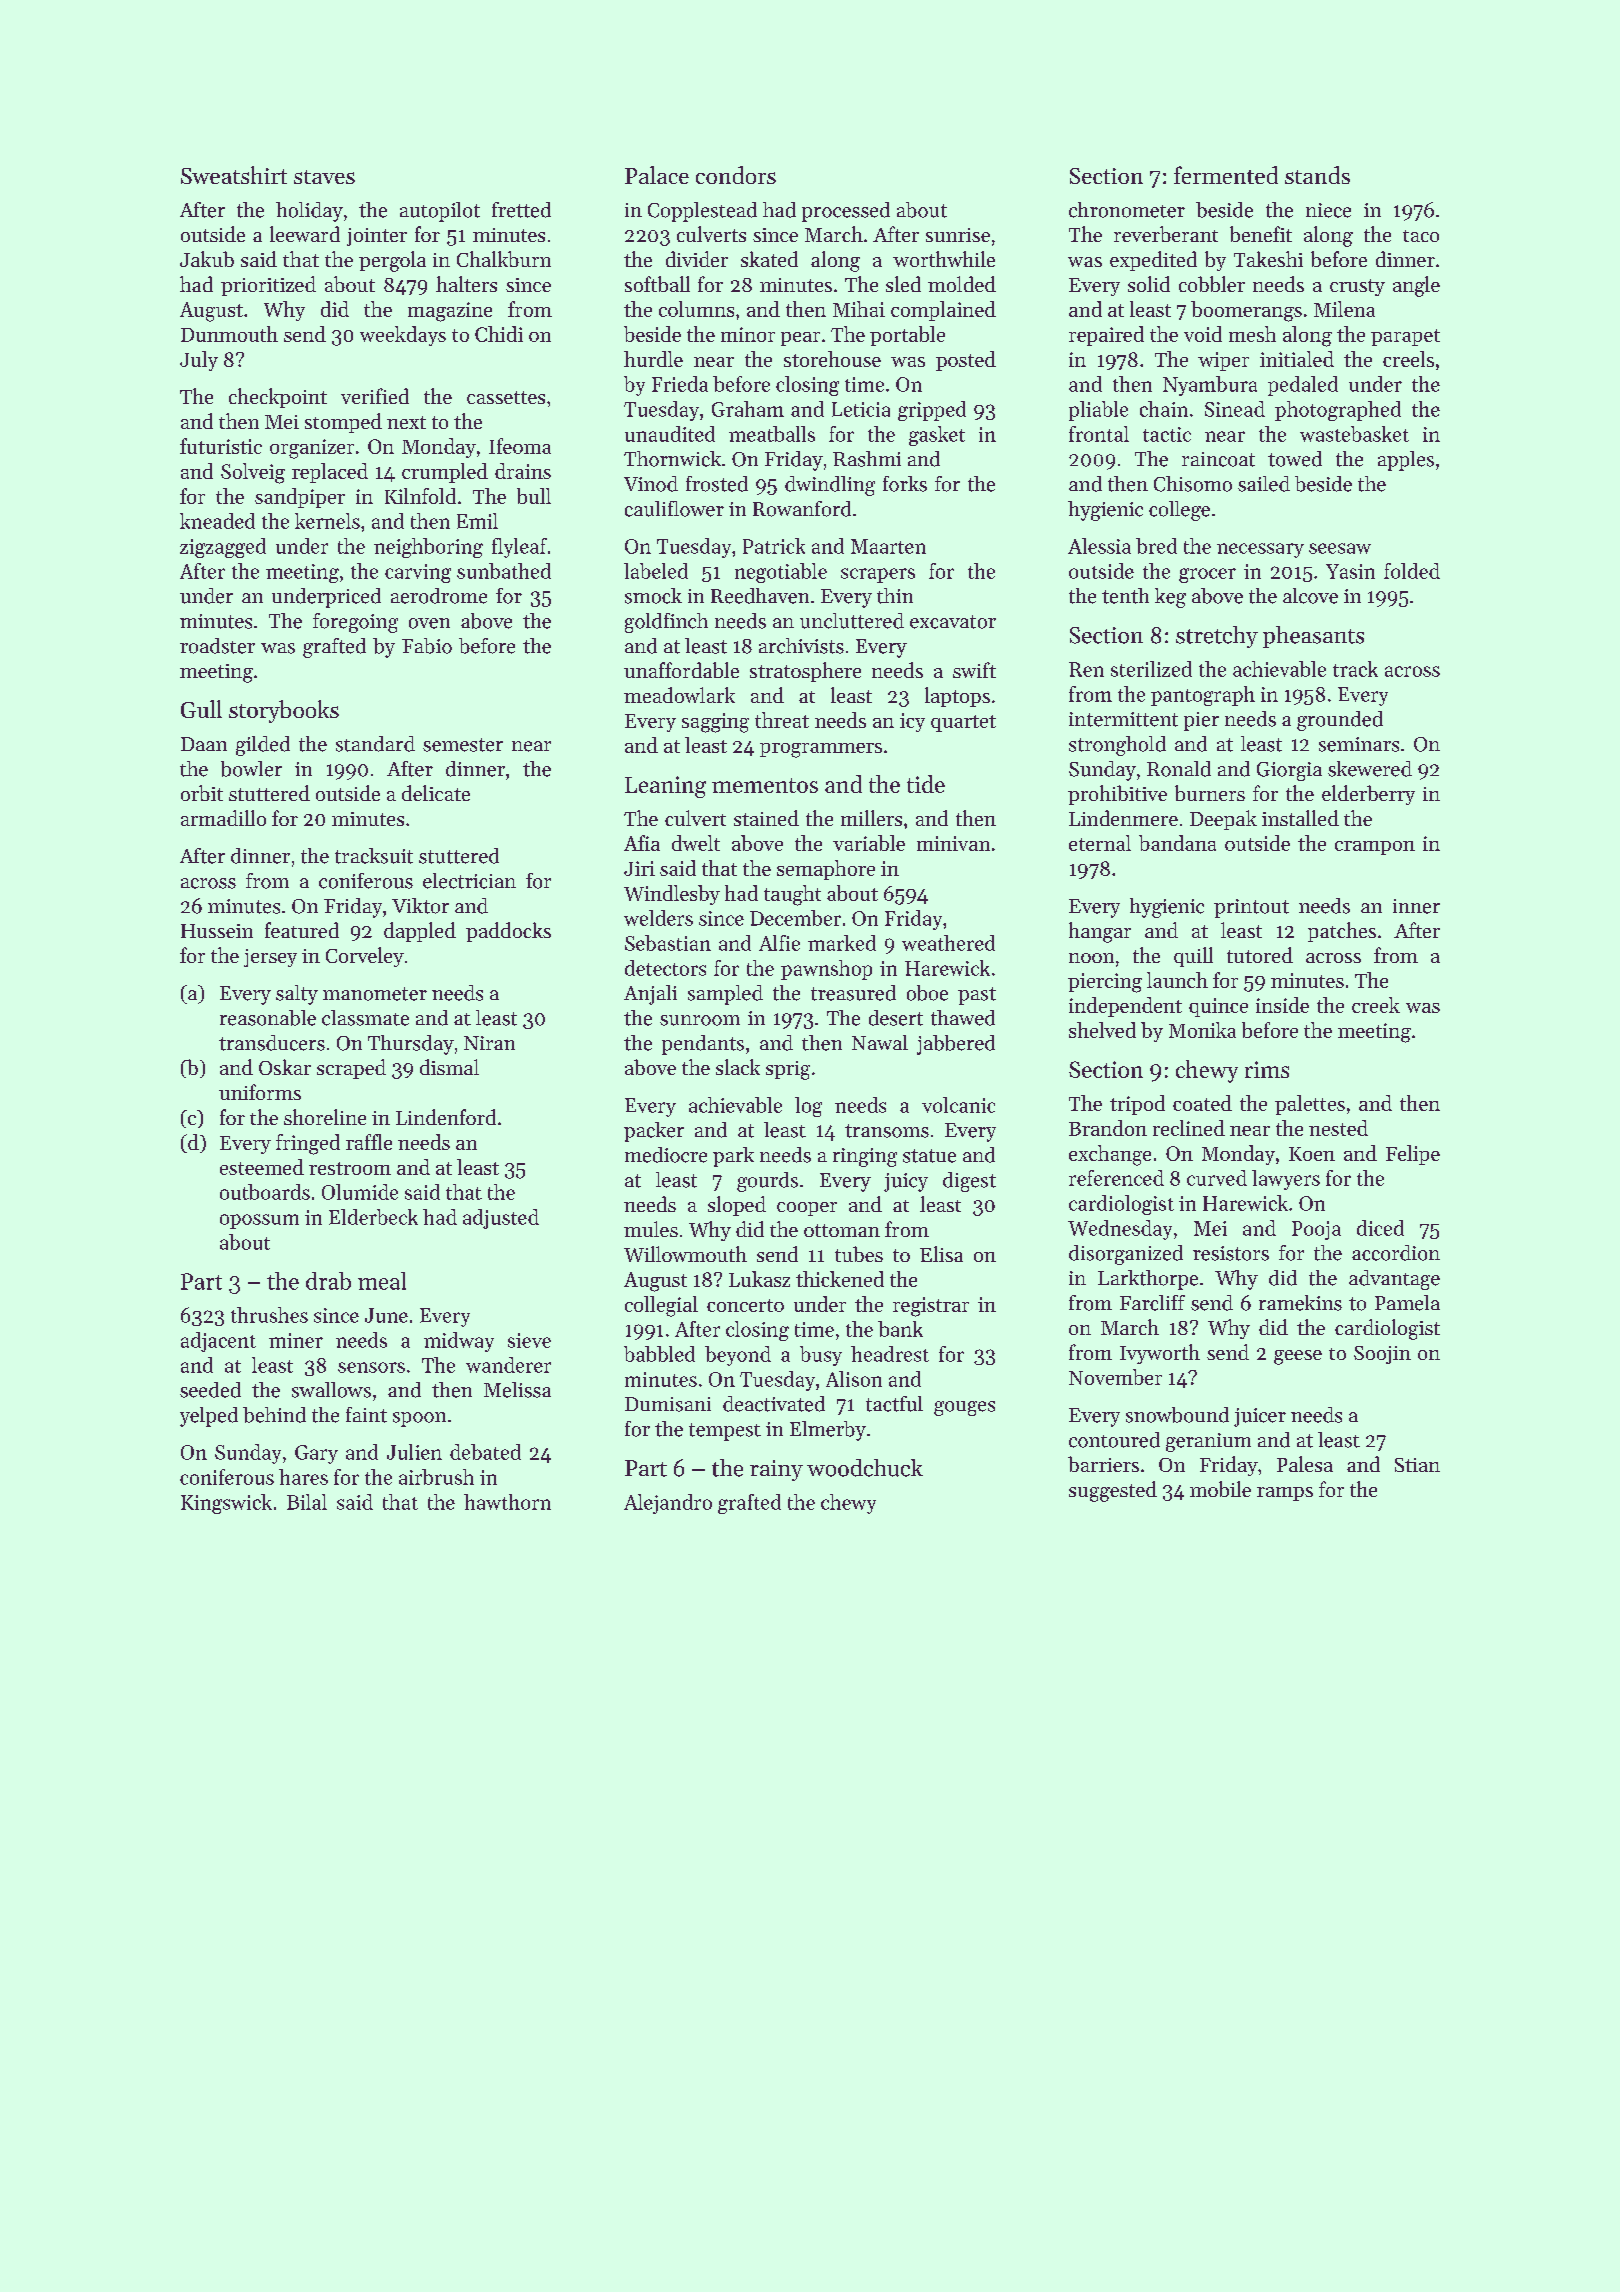  I want to click on semester, so click(463, 745).
